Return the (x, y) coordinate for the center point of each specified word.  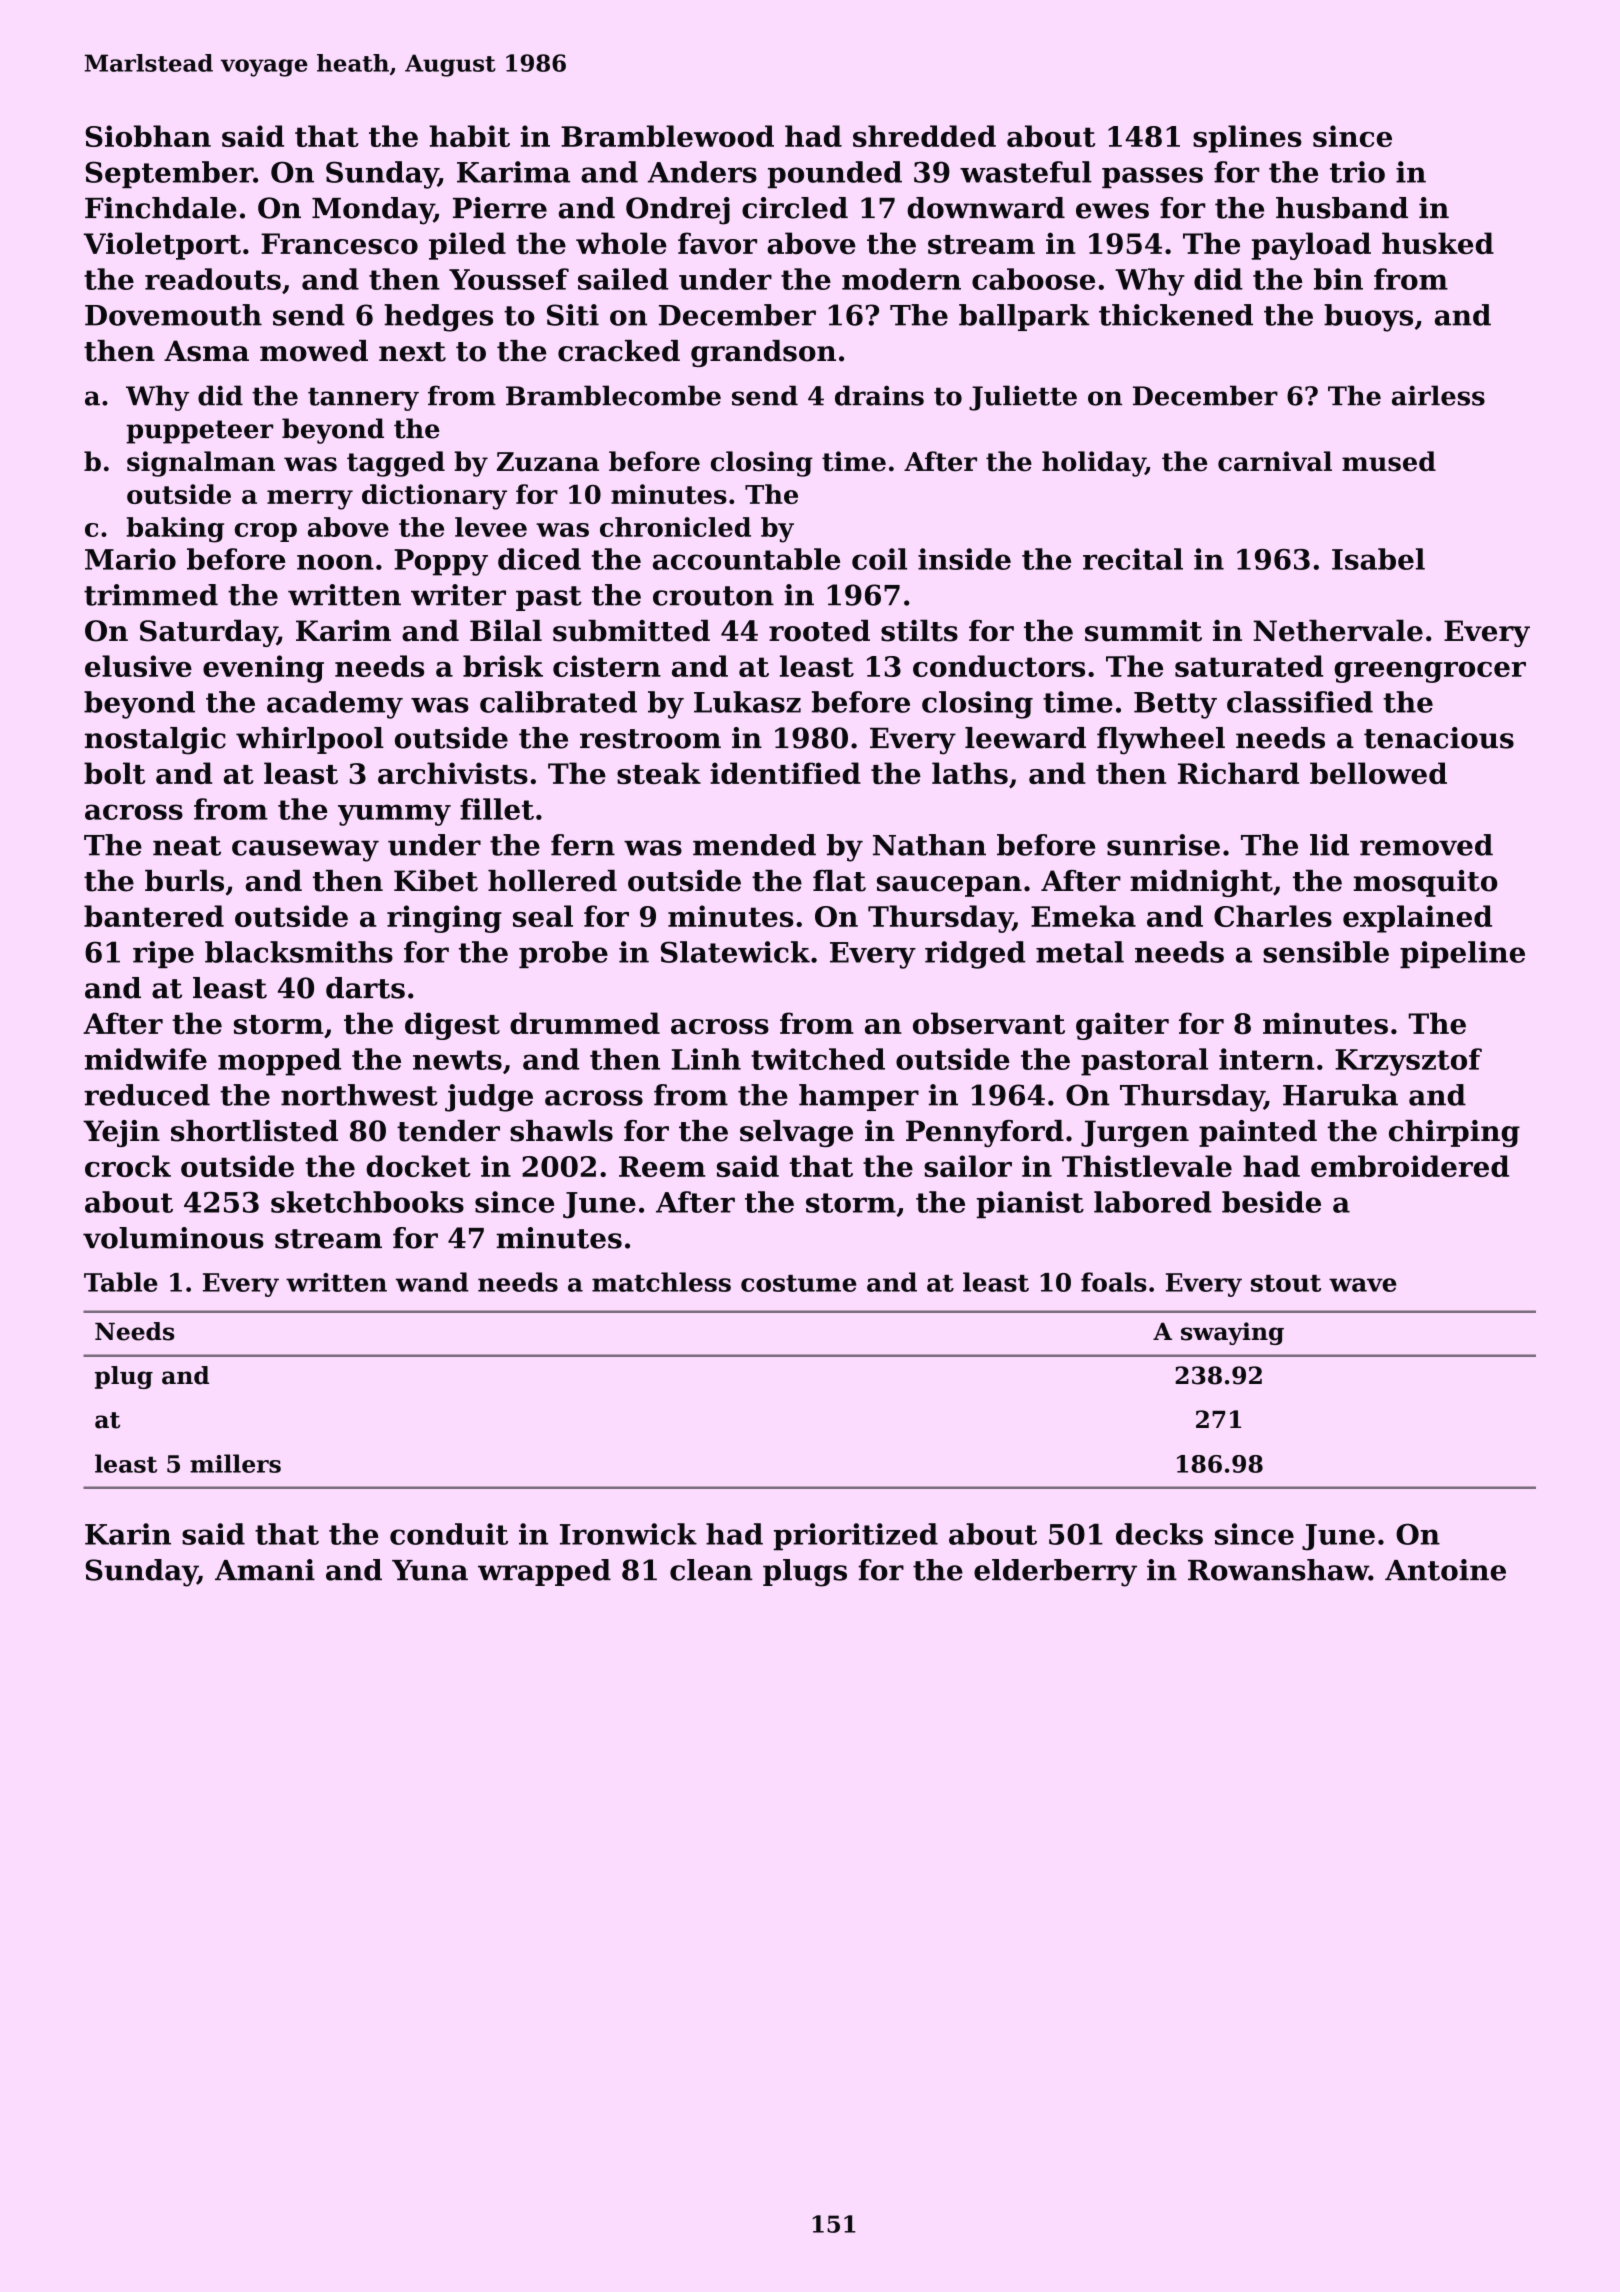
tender (448, 1131)
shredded (924, 136)
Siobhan (148, 136)
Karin (128, 1534)
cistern (607, 666)
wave (1363, 1285)
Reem (662, 1166)
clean (711, 1570)
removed (1426, 845)
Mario (130, 559)
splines (1247, 139)
